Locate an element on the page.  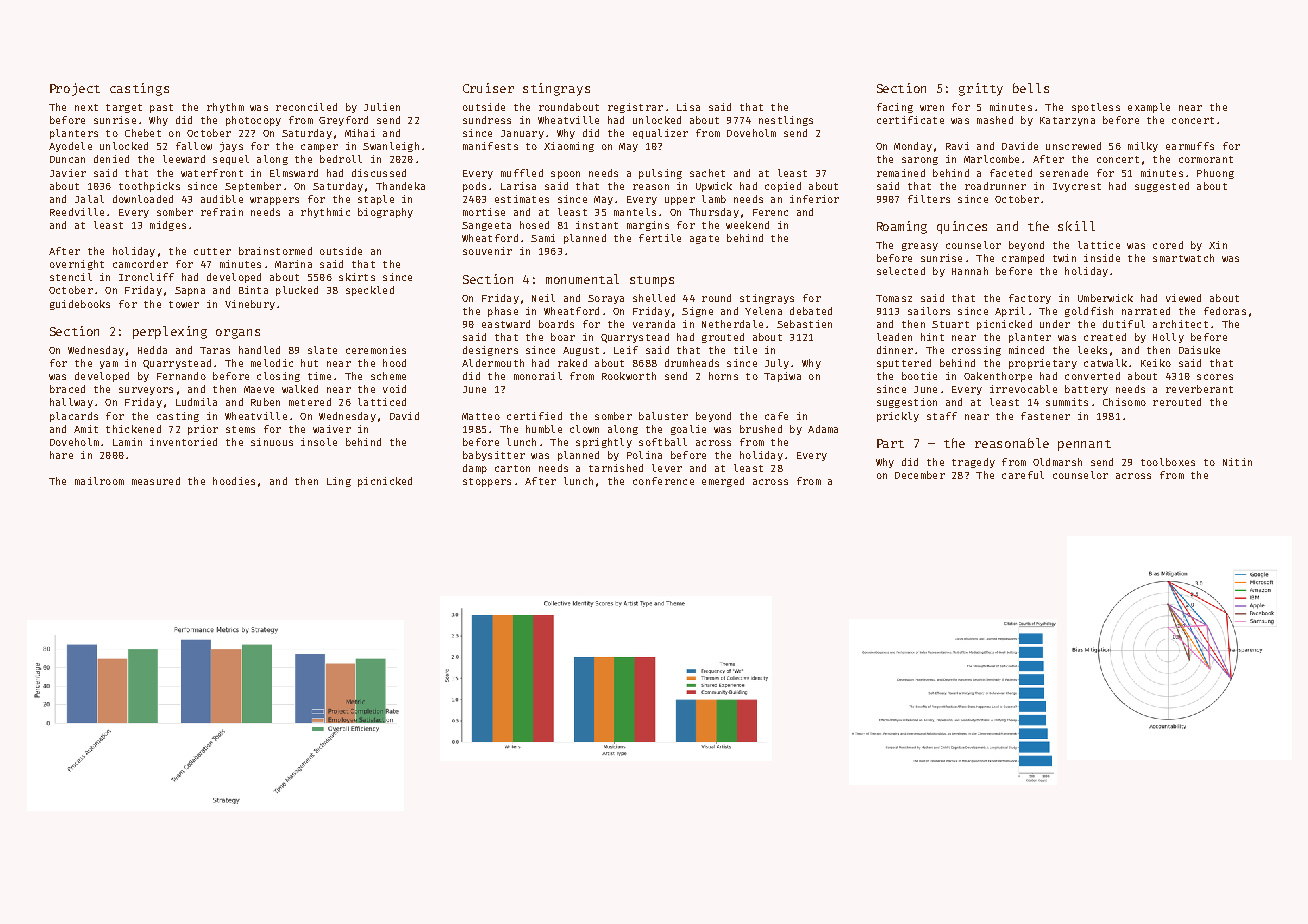
Julien is located at coordinates (382, 107).
